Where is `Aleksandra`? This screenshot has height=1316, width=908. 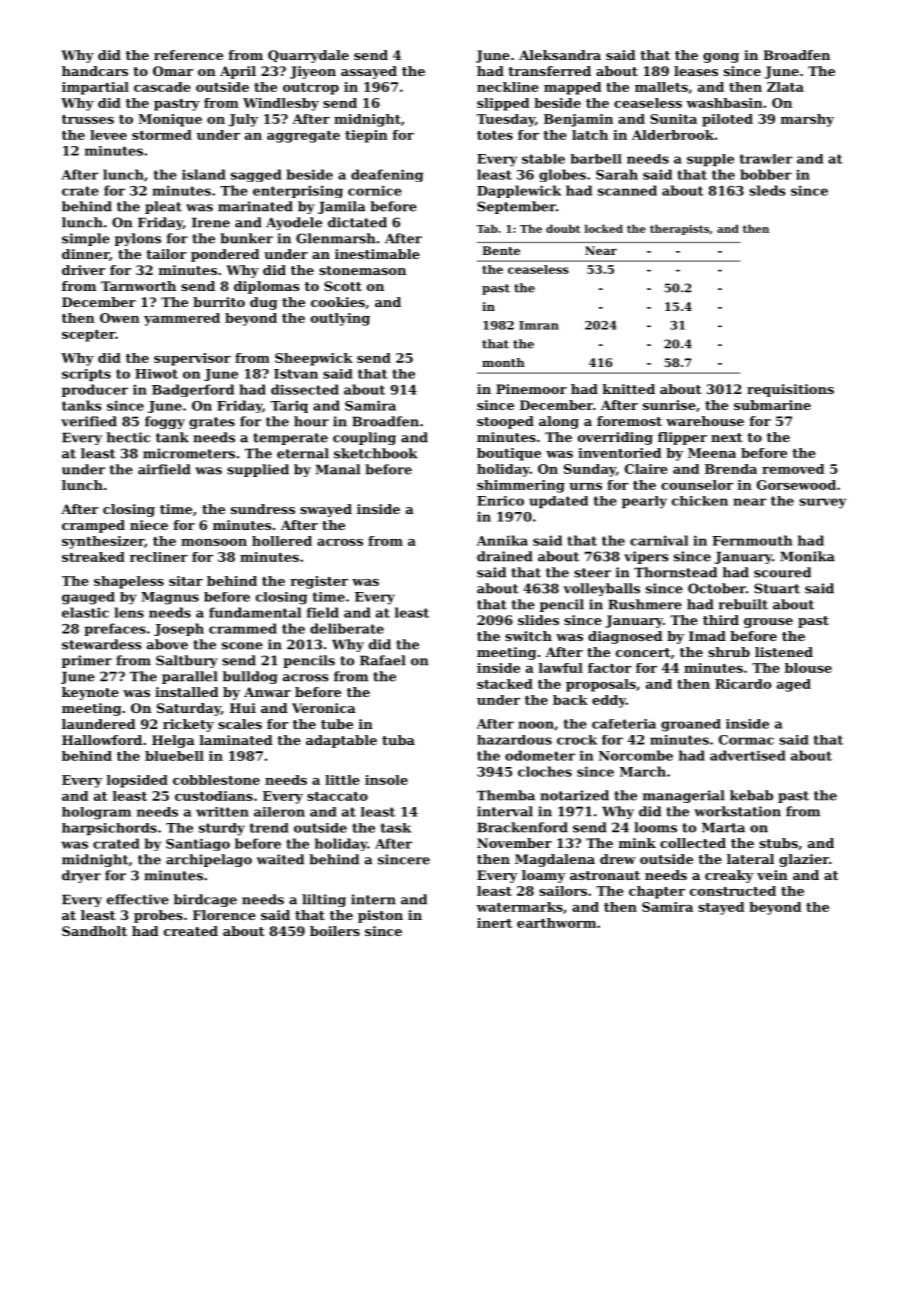
Aleksandra is located at coordinates (560, 55).
